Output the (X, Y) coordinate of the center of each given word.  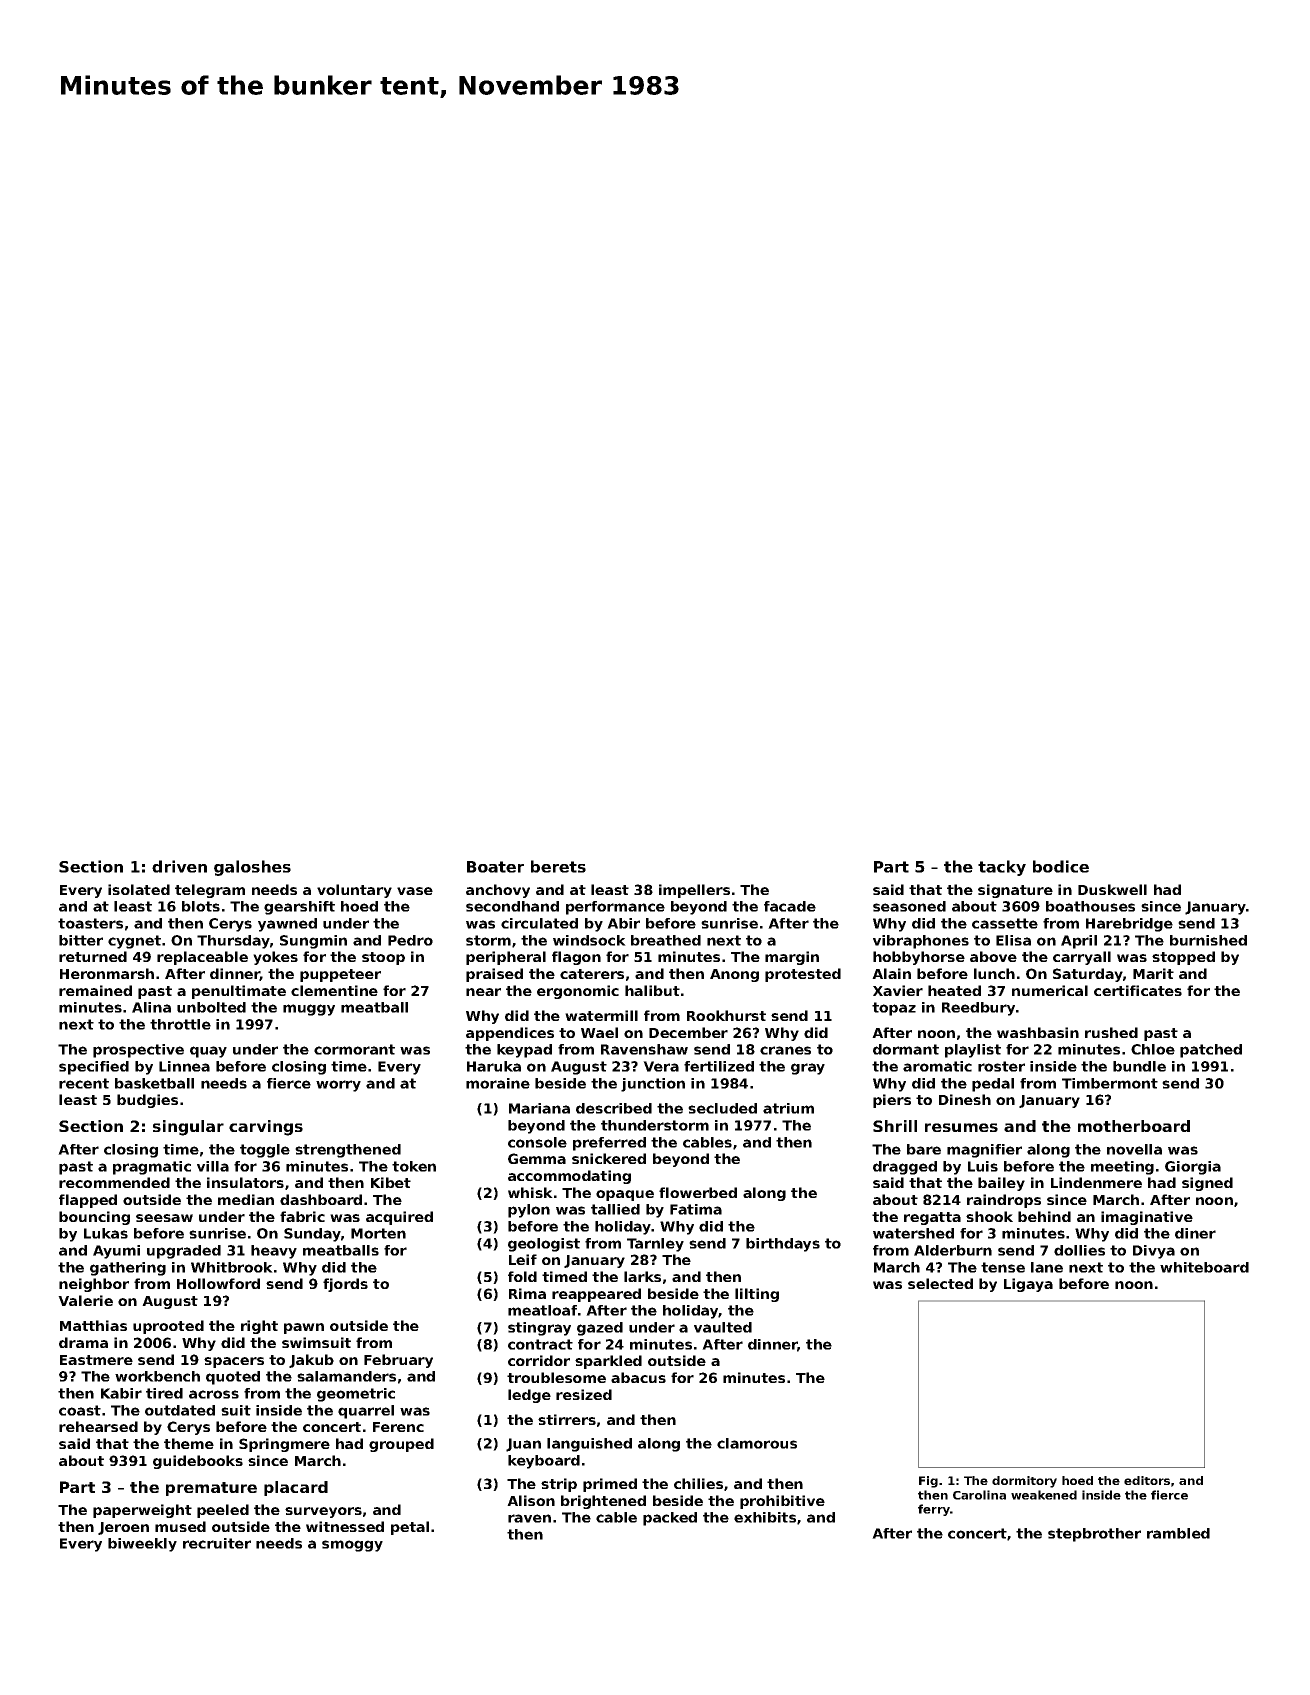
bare (924, 1149)
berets (558, 866)
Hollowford (218, 1283)
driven (179, 866)
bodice (1061, 866)
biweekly (142, 1545)
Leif (523, 1259)
